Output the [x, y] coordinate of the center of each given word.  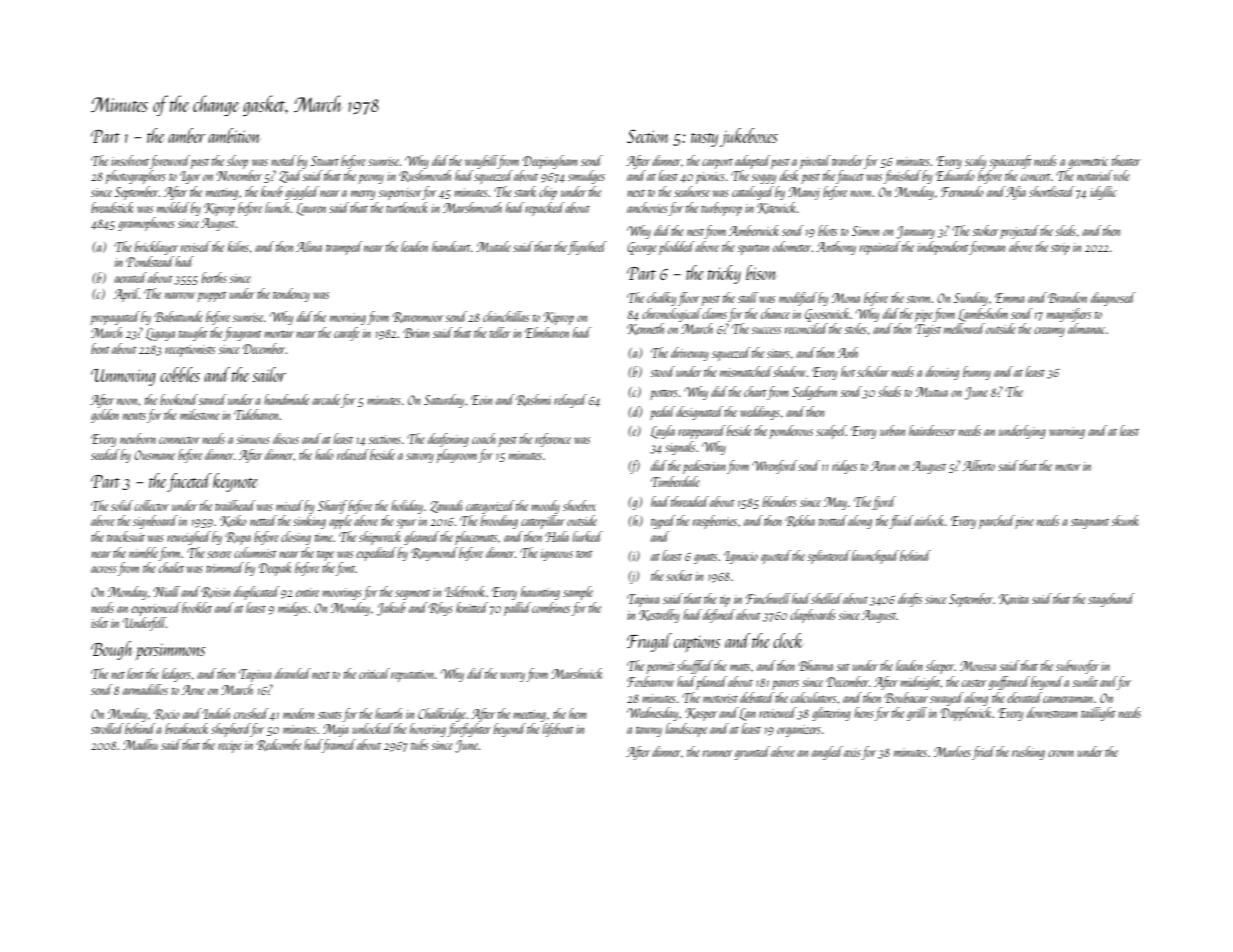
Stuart [325, 161]
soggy [764, 179]
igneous [557, 555]
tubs [419, 744]
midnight [920, 683]
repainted [880, 248]
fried [983, 753]
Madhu [140, 744]
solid [122, 505]
